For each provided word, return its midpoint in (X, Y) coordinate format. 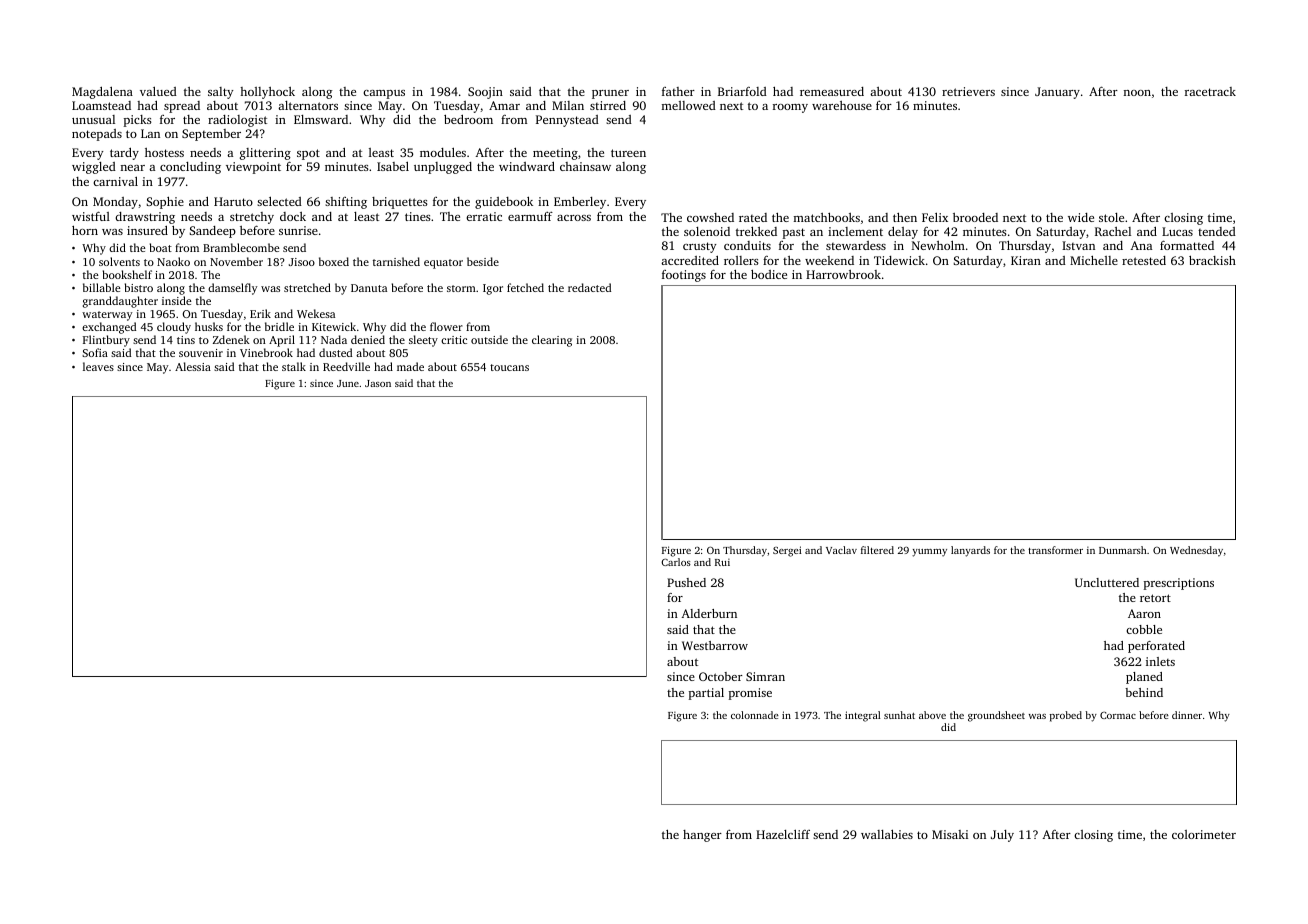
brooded (975, 217)
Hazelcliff (783, 834)
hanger (702, 836)
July (1002, 836)
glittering (265, 154)
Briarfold (742, 91)
